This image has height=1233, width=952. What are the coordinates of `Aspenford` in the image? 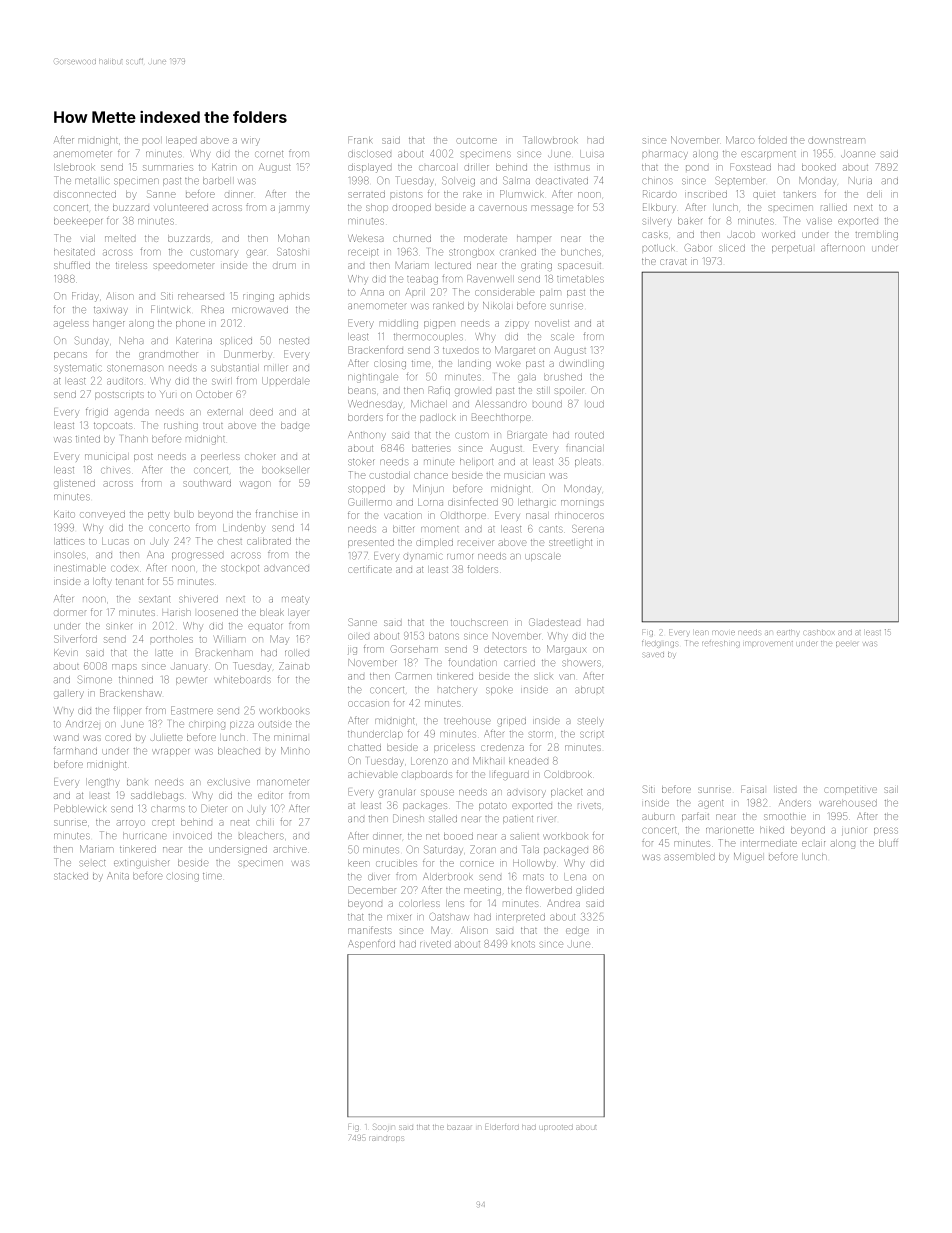 It's located at (371, 944).
